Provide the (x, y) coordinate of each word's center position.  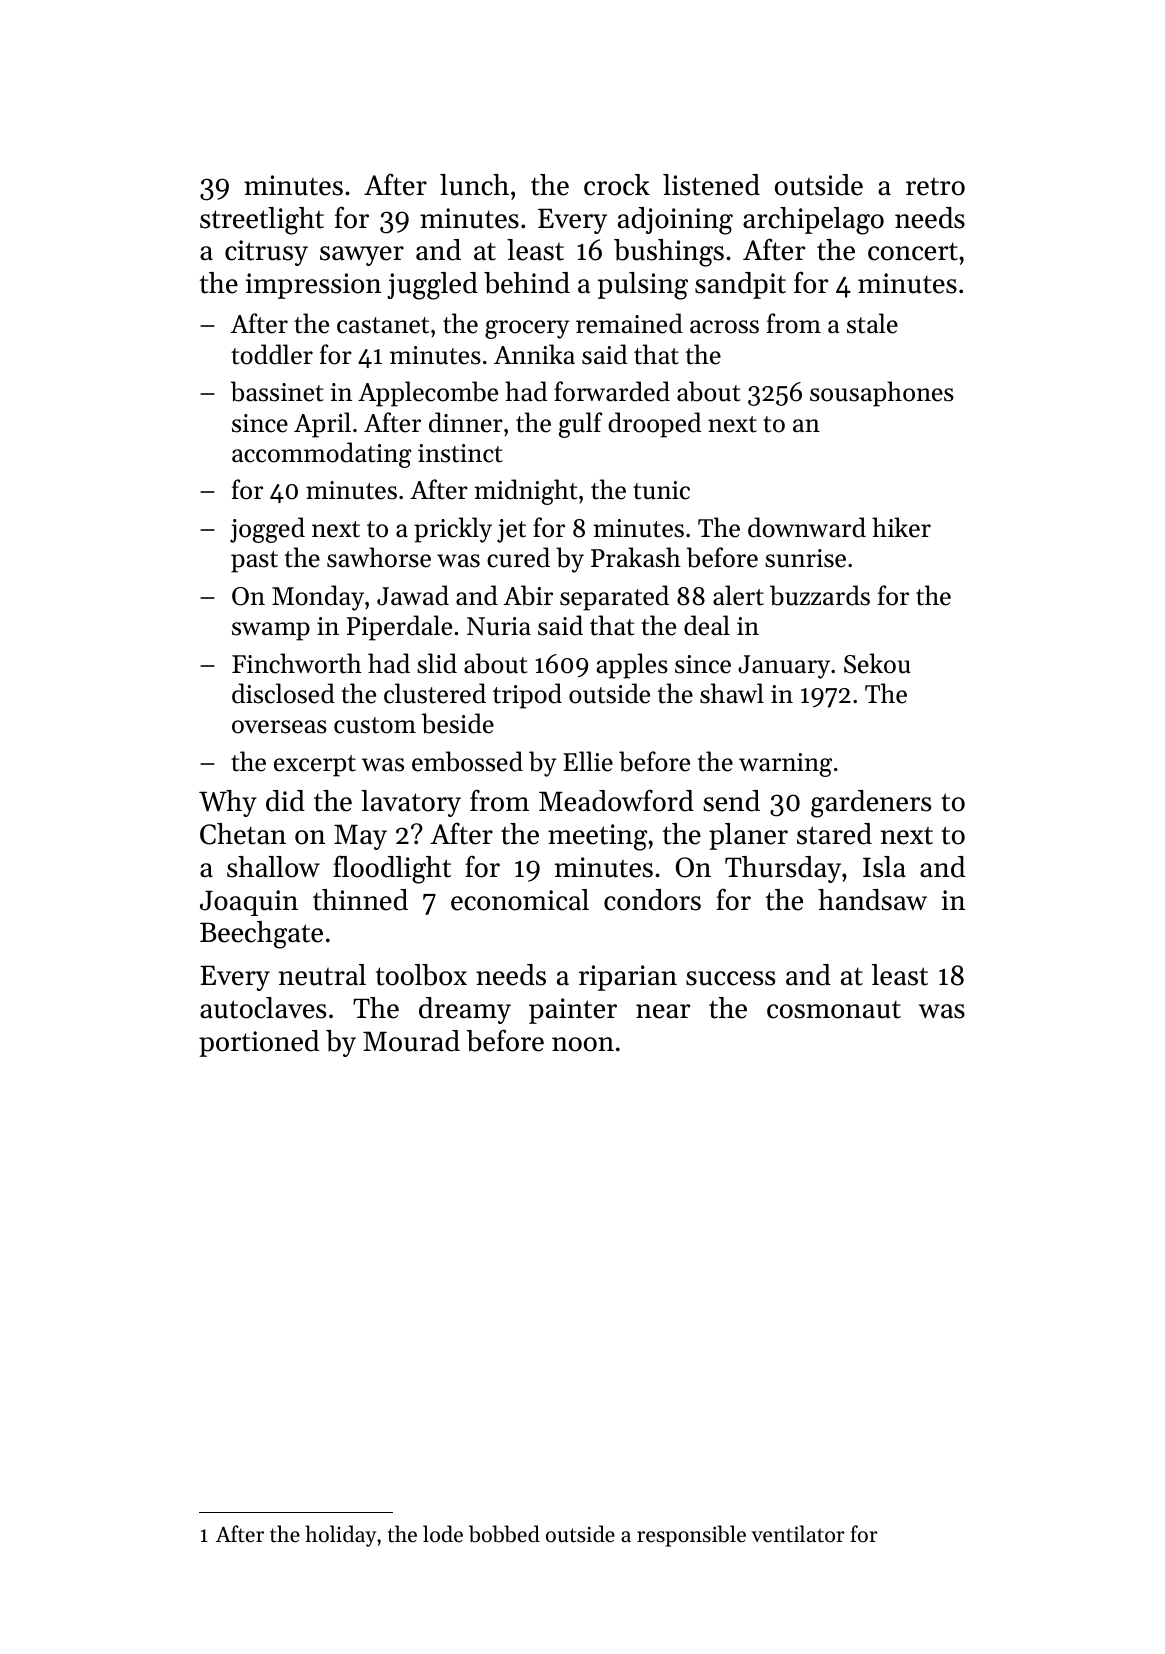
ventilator (798, 1534)
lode (443, 1534)
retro (935, 186)
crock (617, 185)
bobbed (504, 1534)
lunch (474, 185)
